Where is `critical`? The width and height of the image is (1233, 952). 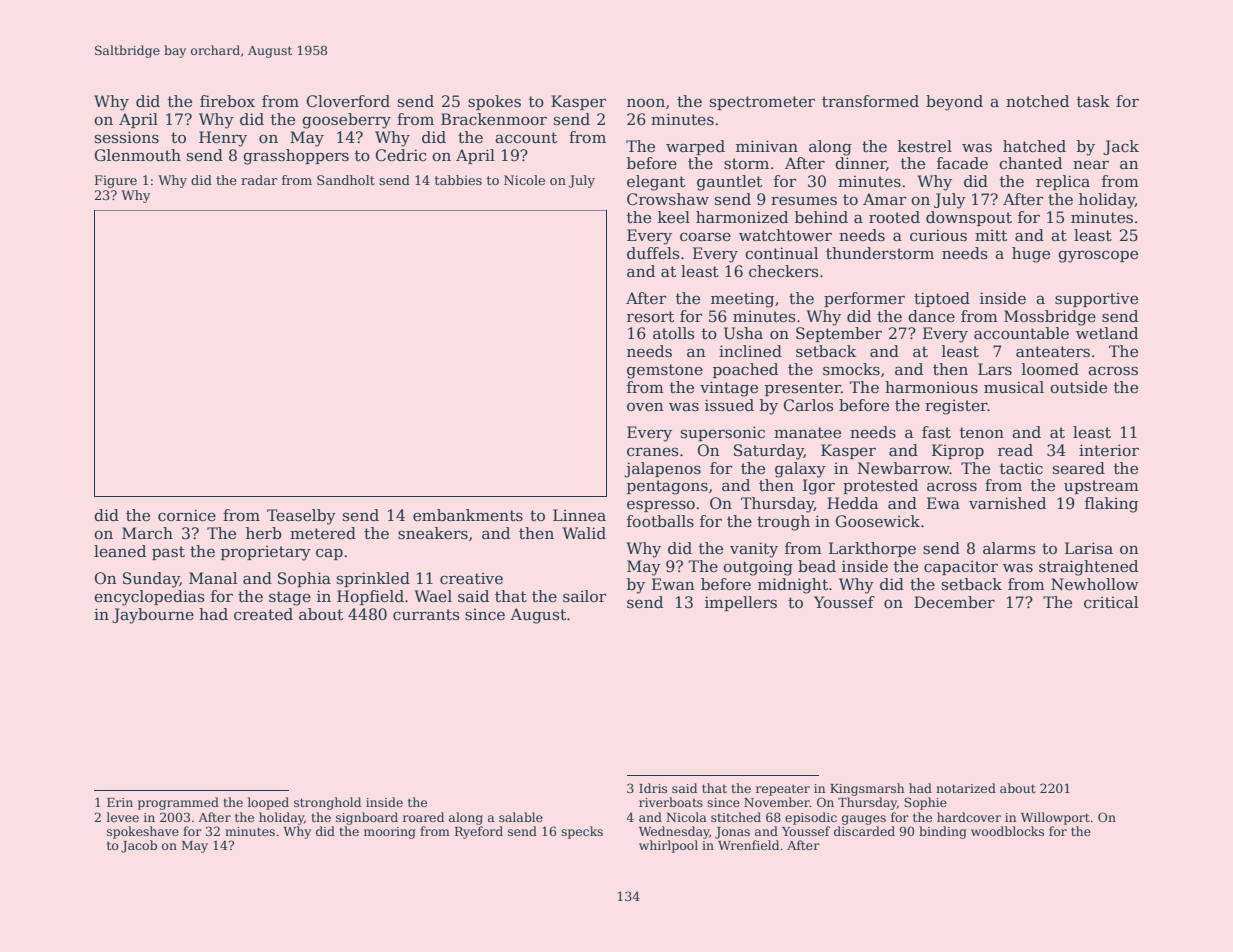
critical is located at coordinates (1111, 602).
